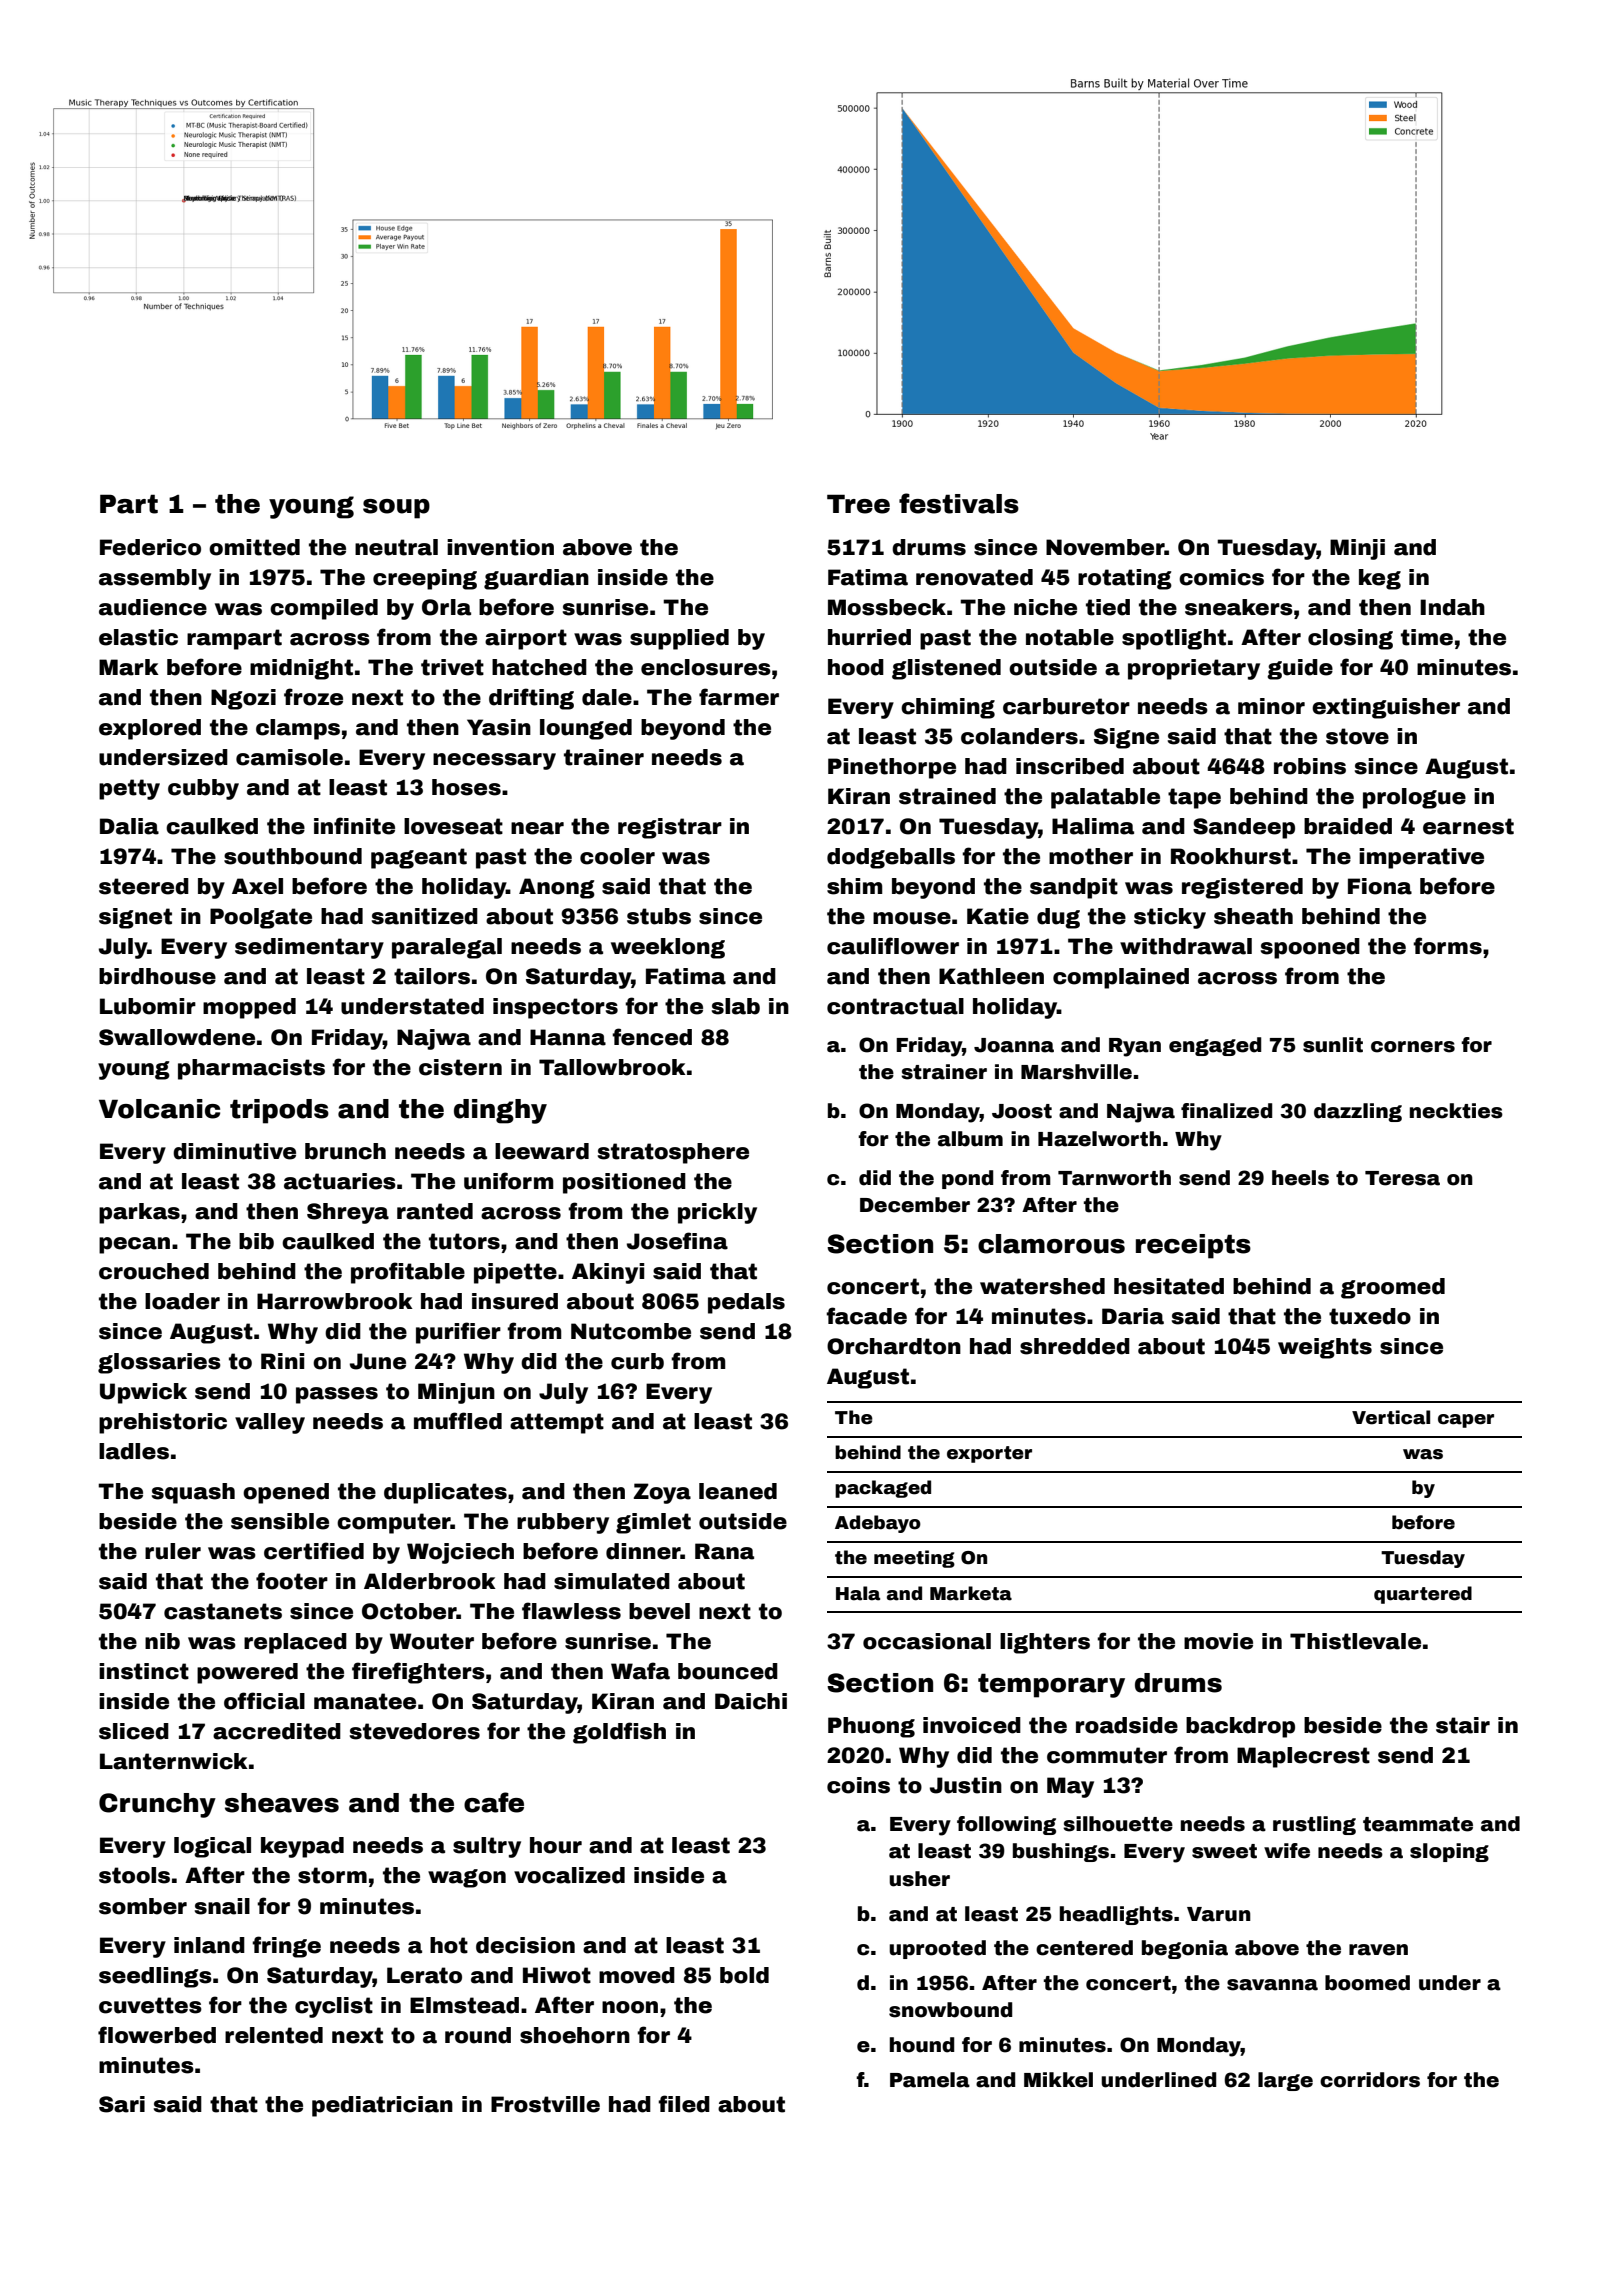 This screenshot has width=1620, height=2292. What do you see at coordinates (959, 503) in the screenshot?
I see `festivals` at bounding box center [959, 503].
